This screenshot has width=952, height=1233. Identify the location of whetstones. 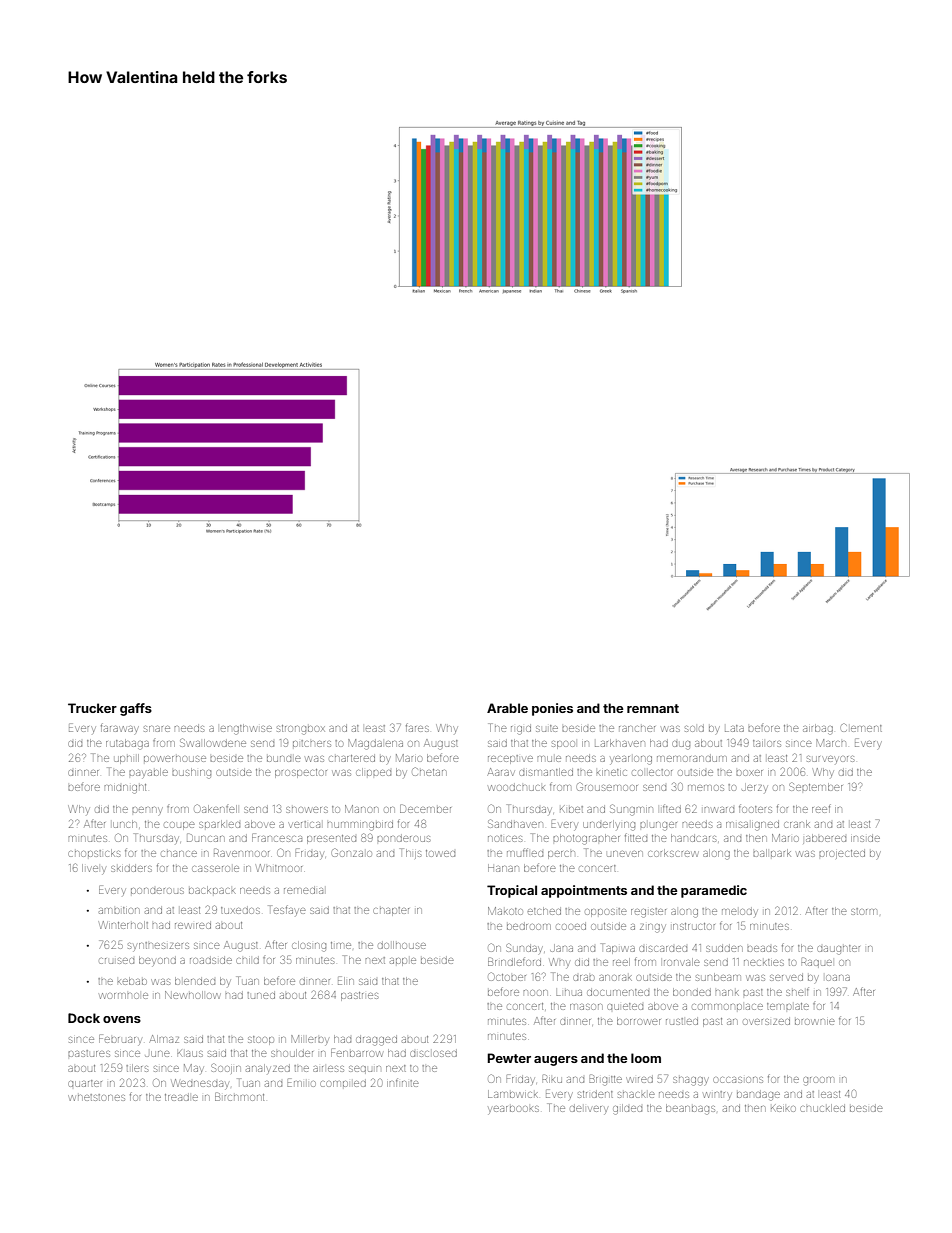
(96, 1097).
